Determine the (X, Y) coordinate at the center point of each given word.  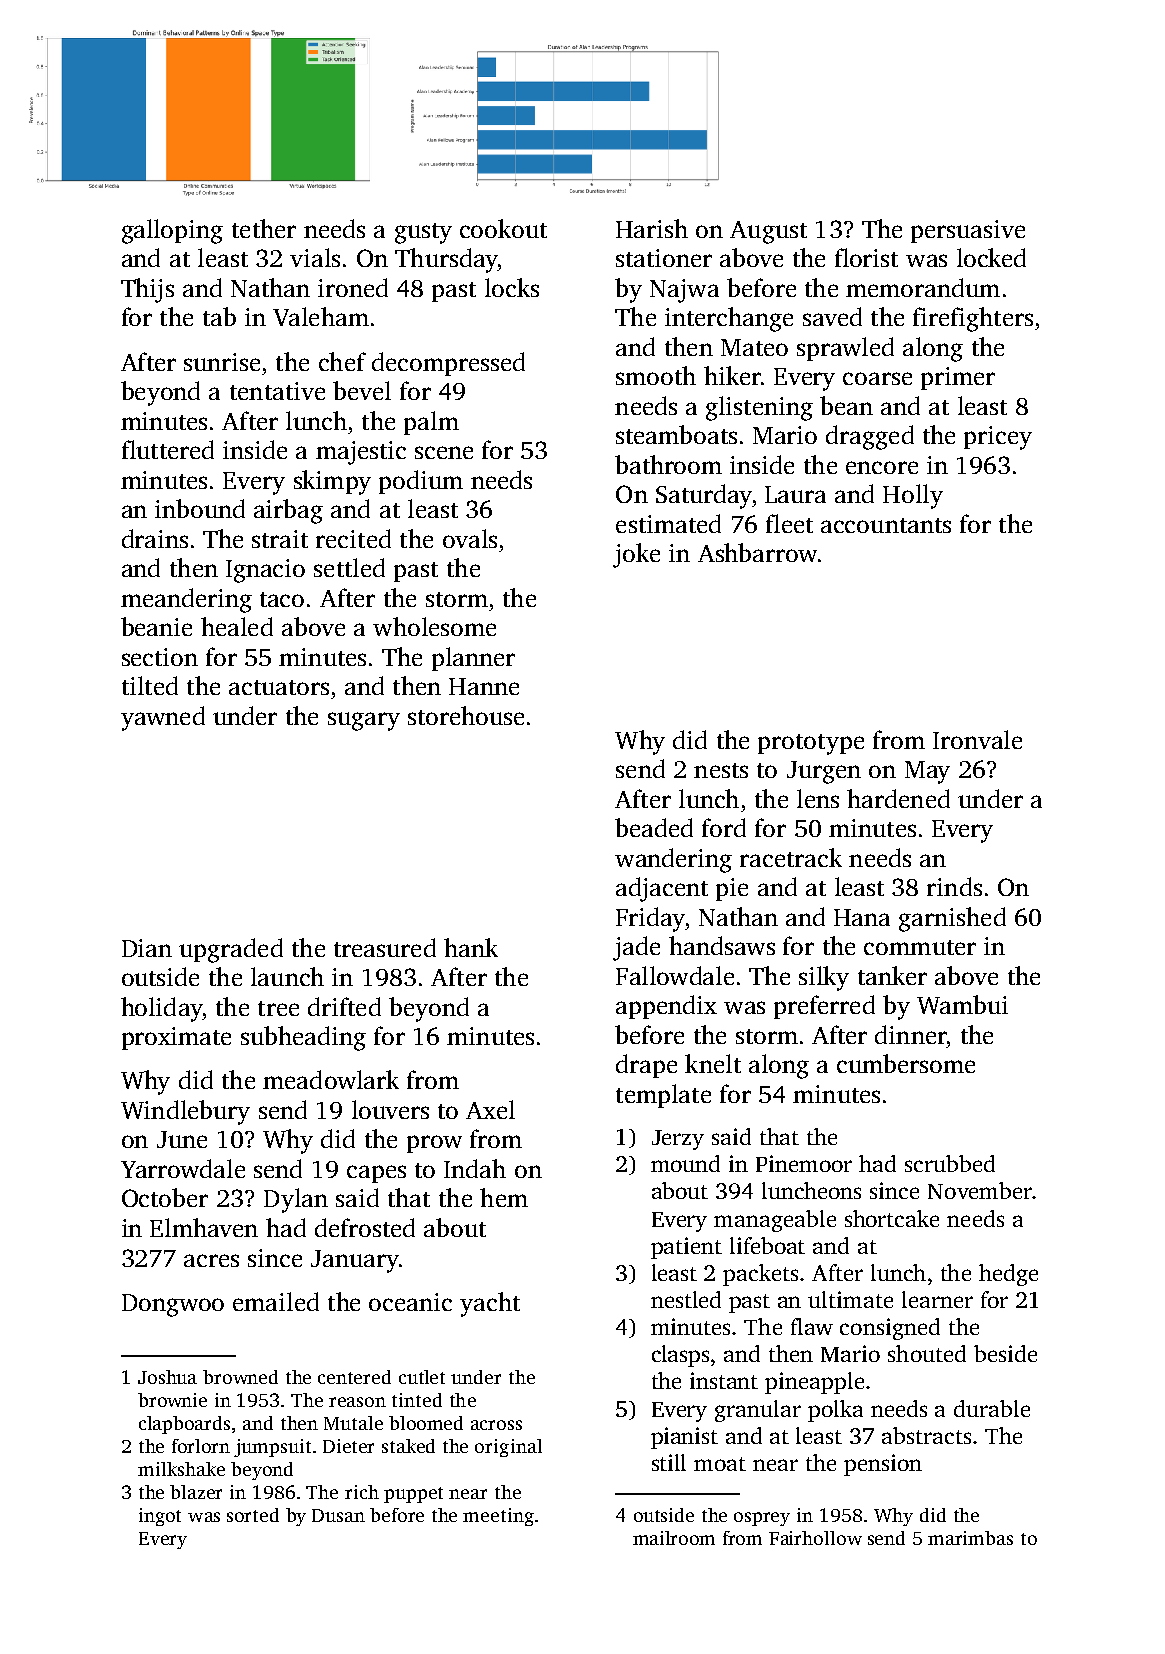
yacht (490, 1304)
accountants (886, 525)
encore (882, 467)
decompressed (448, 364)
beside (1005, 1353)
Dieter (348, 1446)
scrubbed (950, 1163)
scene (444, 452)
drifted (344, 1006)
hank (471, 947)
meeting (498, 1517)
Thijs (147, 290)
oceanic (410, 1302)
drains (155, 538)
